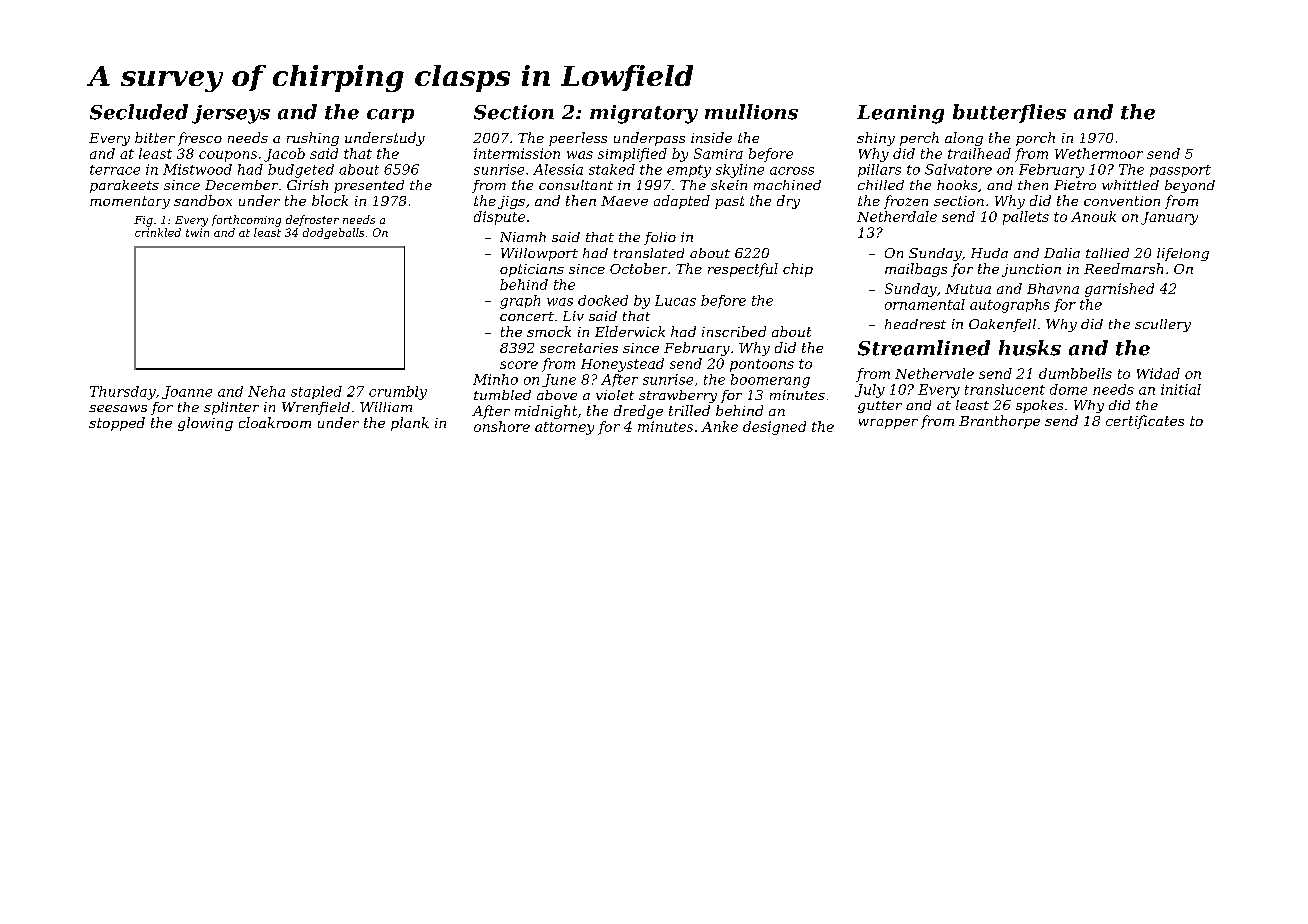 The width and height of the screenshot is (1308, 924). Describe the element at coordinates (1009, 113) in the screenshot. I see `butterflies` at that location.
